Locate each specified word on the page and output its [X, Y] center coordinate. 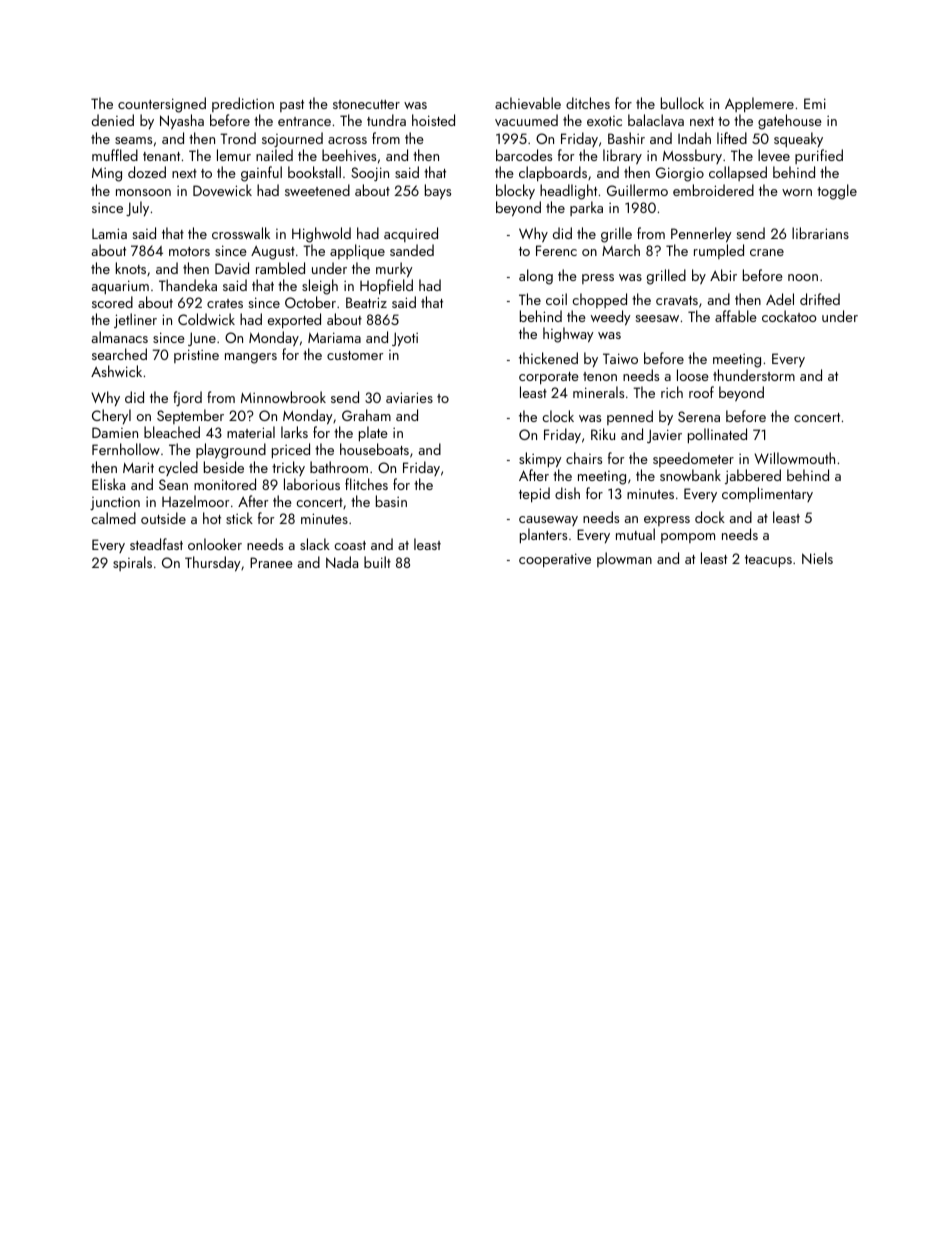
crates [225, 303]
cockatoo [789, 316]
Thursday [213, 564]
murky [394, 270]
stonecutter [366, 104]
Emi [815, 103]
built [377, 562]
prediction [243, 104]
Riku [603, 434]
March [621, 250]
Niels [817, 558]
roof [701, 392]
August [273, 252]
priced [291, 450]
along [536, 277]
